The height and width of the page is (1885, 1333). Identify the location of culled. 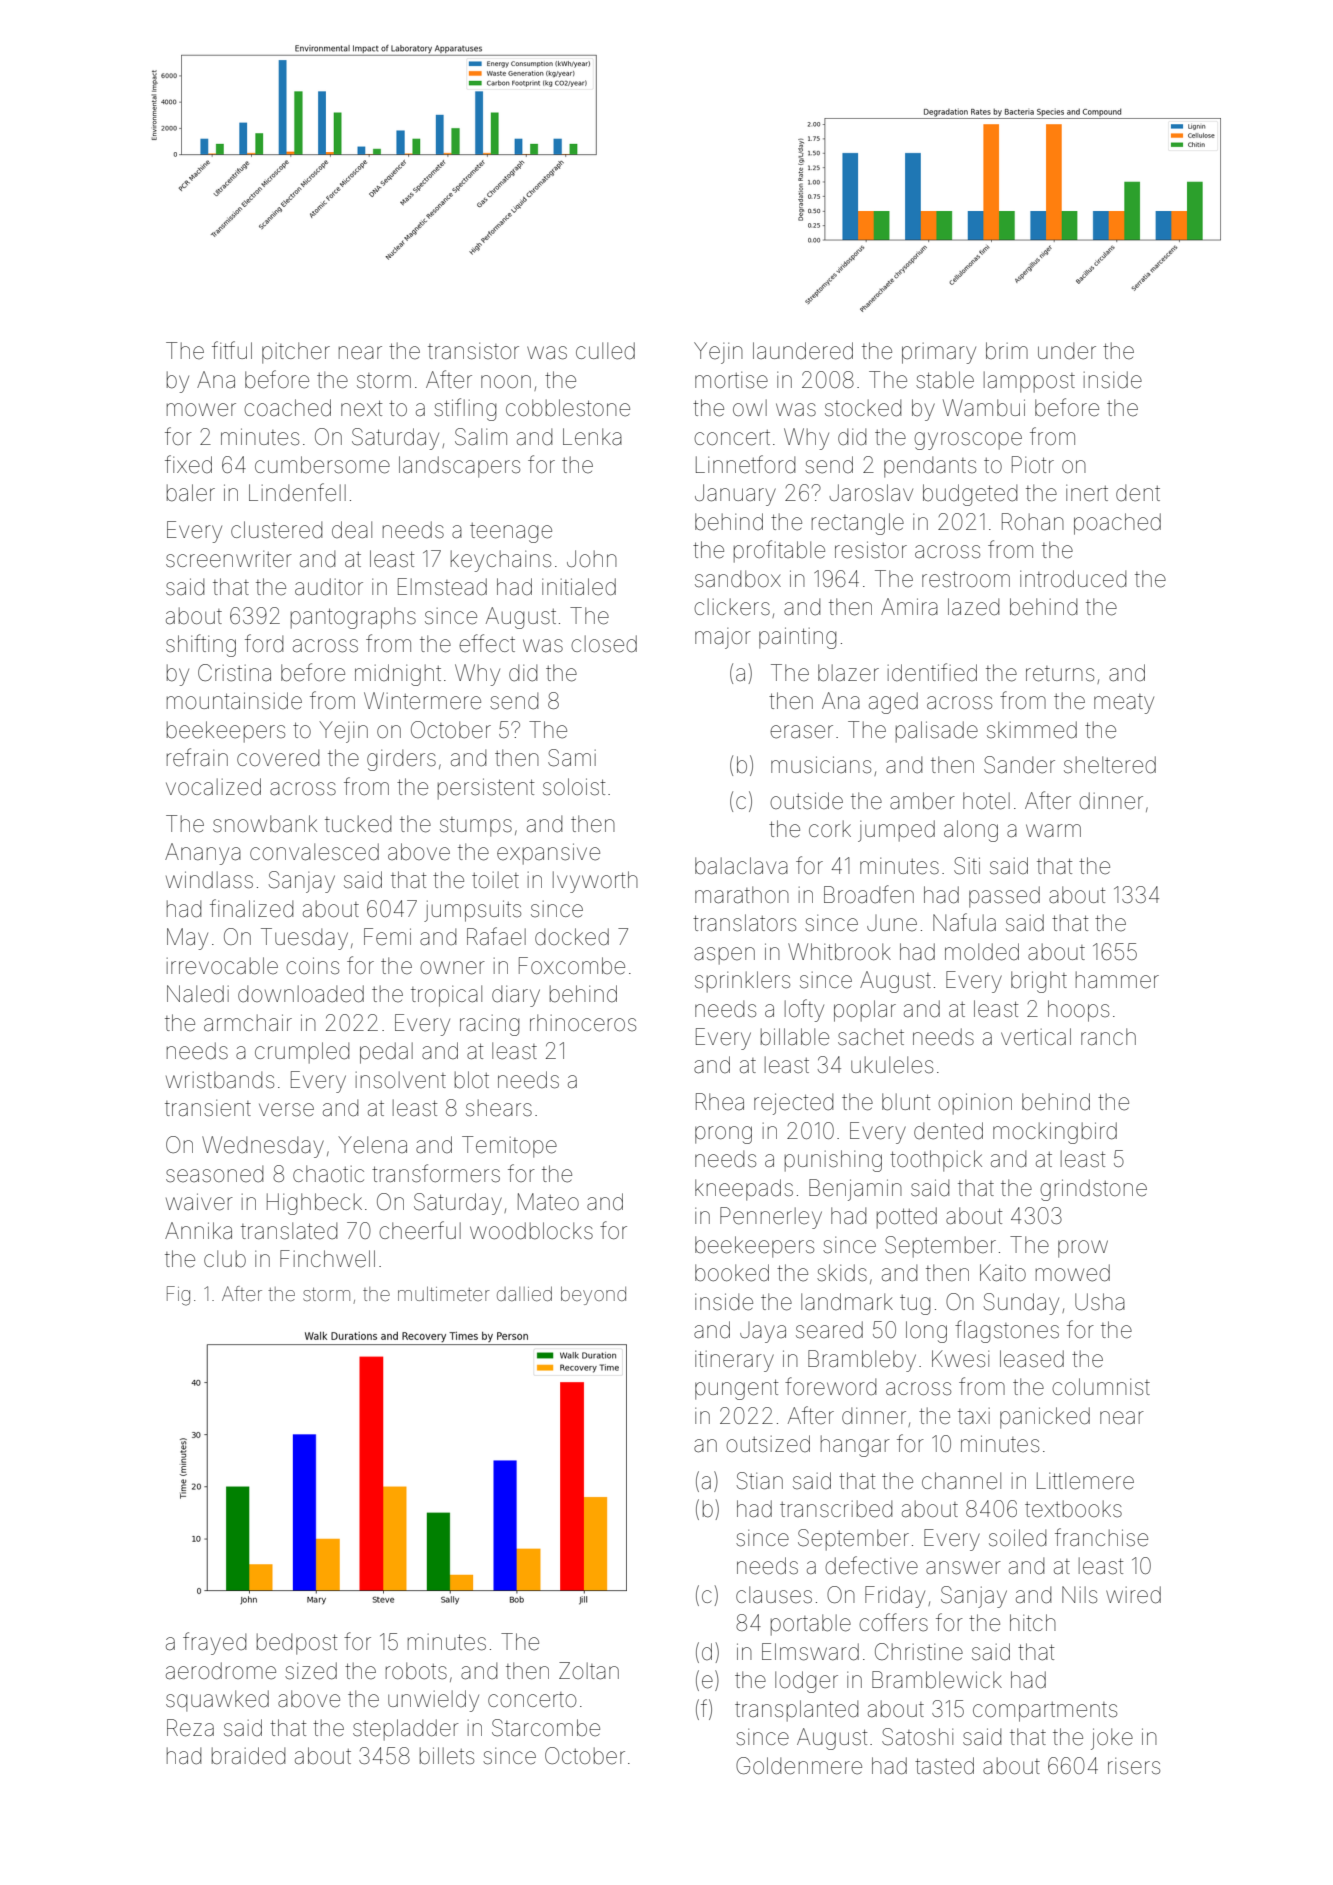
(605, 351).
